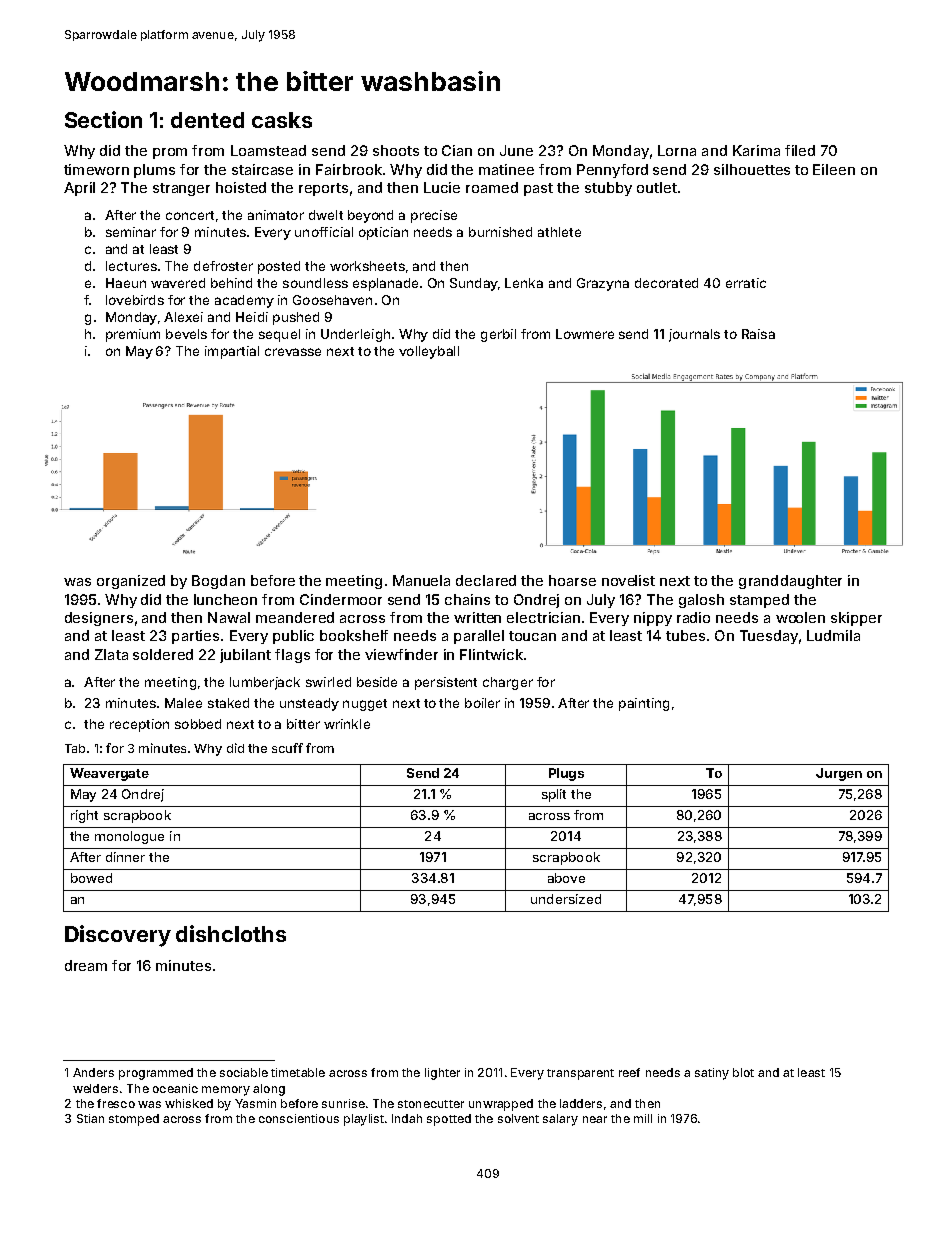 The height and width of the screenshot is (1233, 952). What do you see at coordinates (554, 795) in the screenshot?
I see `split` at bounding box center [554, 795].
